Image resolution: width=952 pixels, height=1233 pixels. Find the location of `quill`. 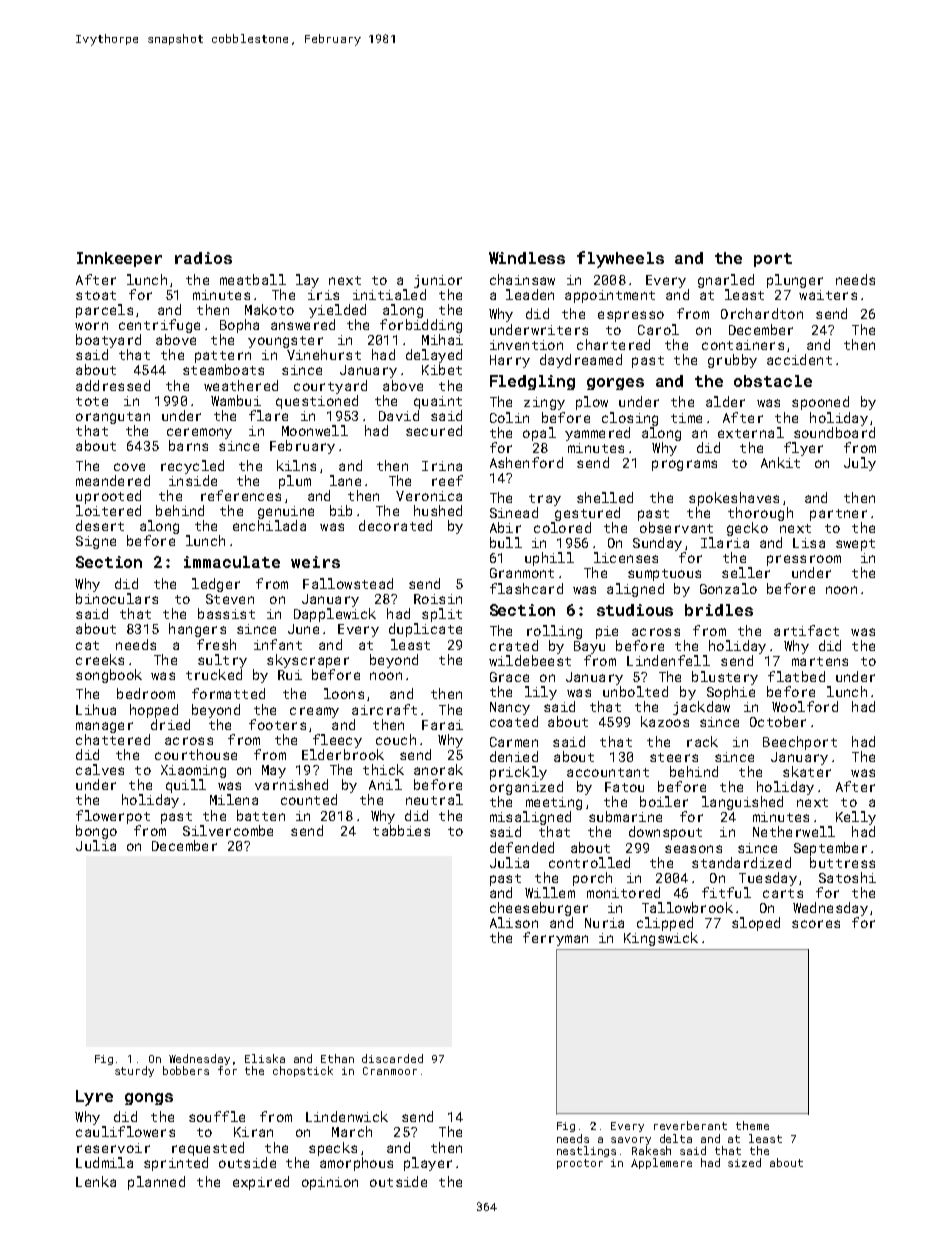

quill is located at coordinates (186, 786).
